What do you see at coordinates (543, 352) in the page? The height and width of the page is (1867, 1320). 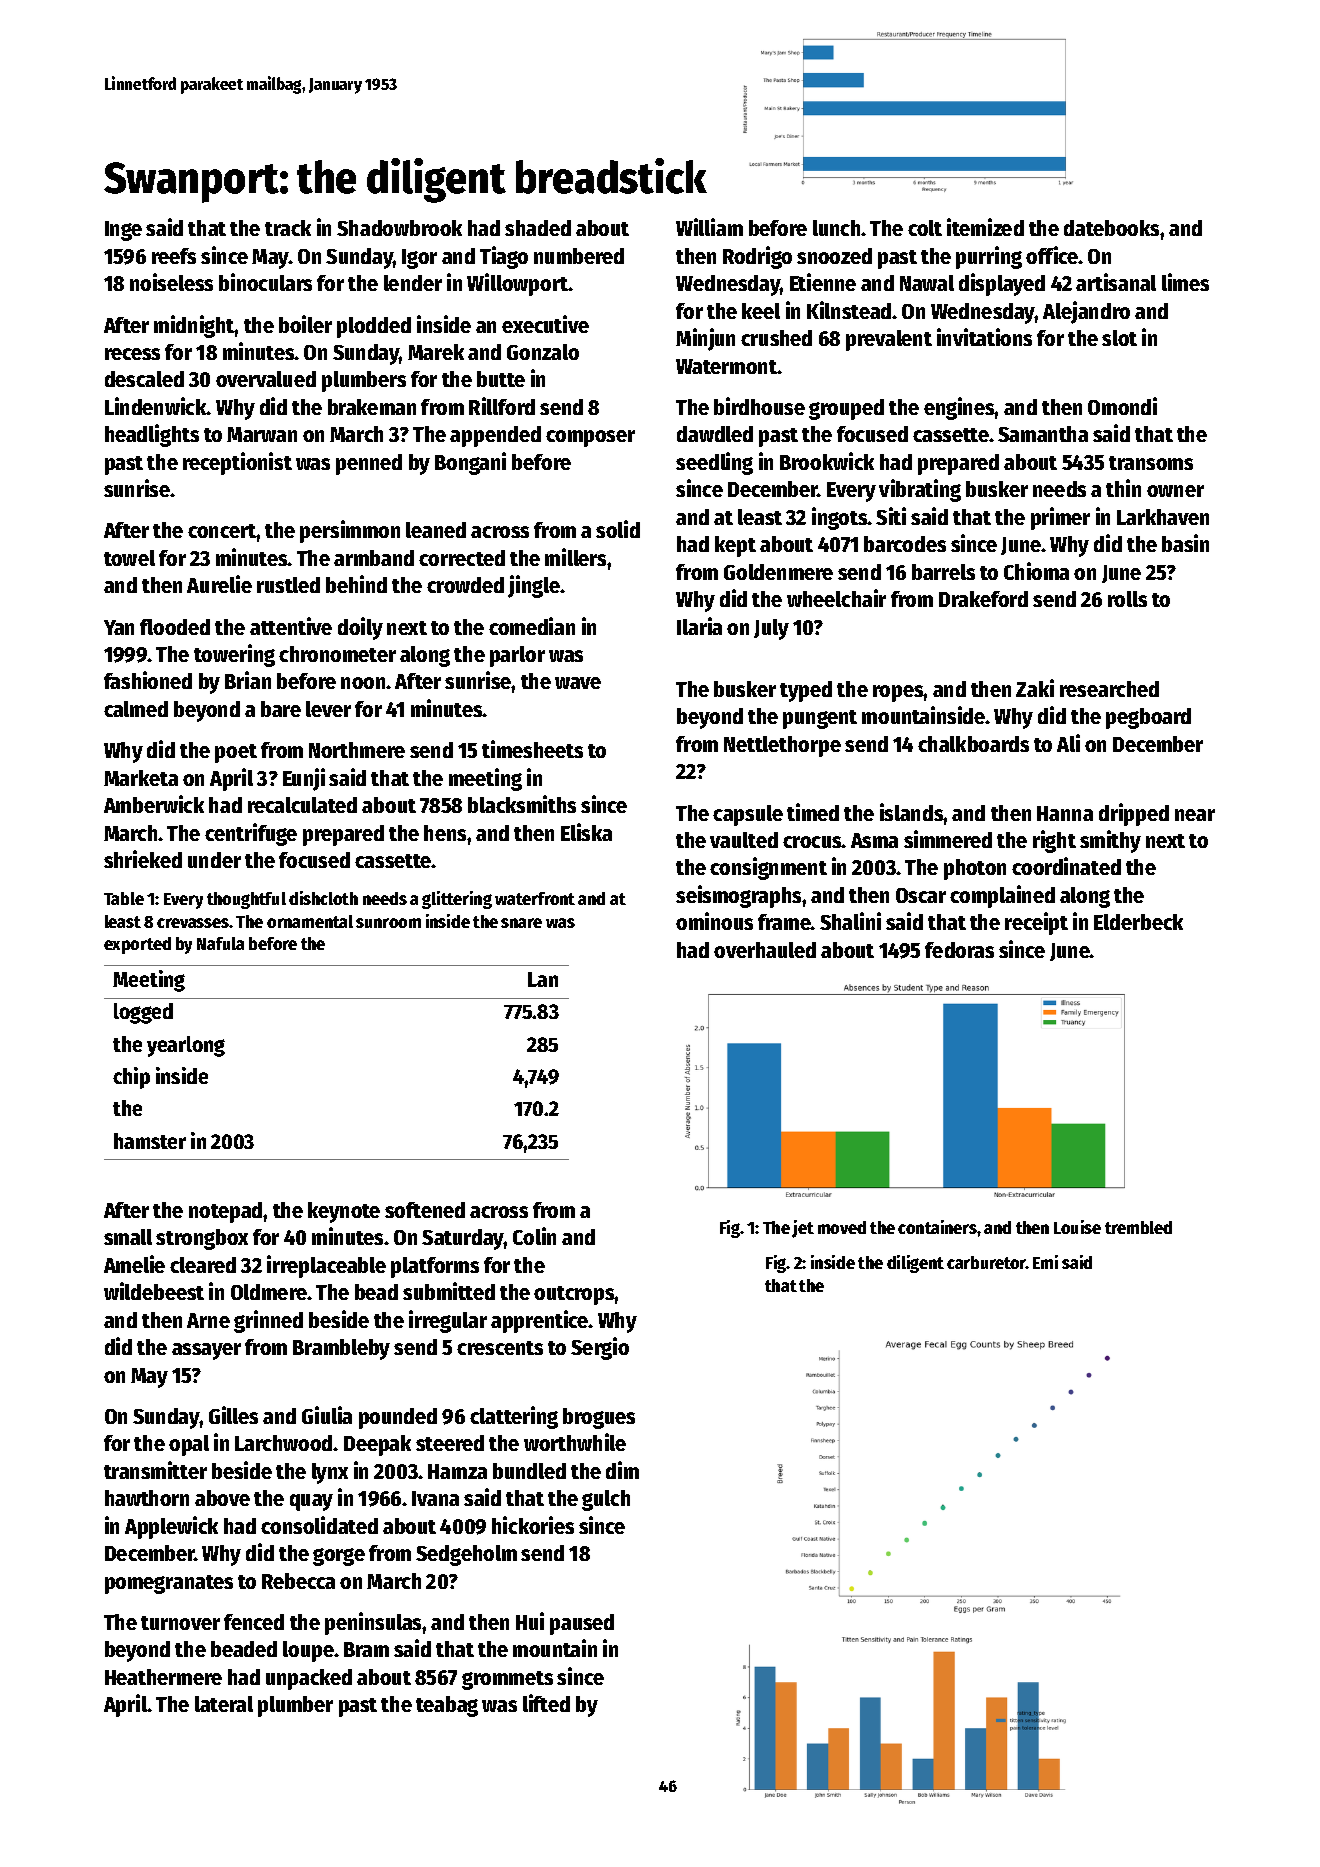 I see `Gonzalo` at bounding box center [543, 352].
